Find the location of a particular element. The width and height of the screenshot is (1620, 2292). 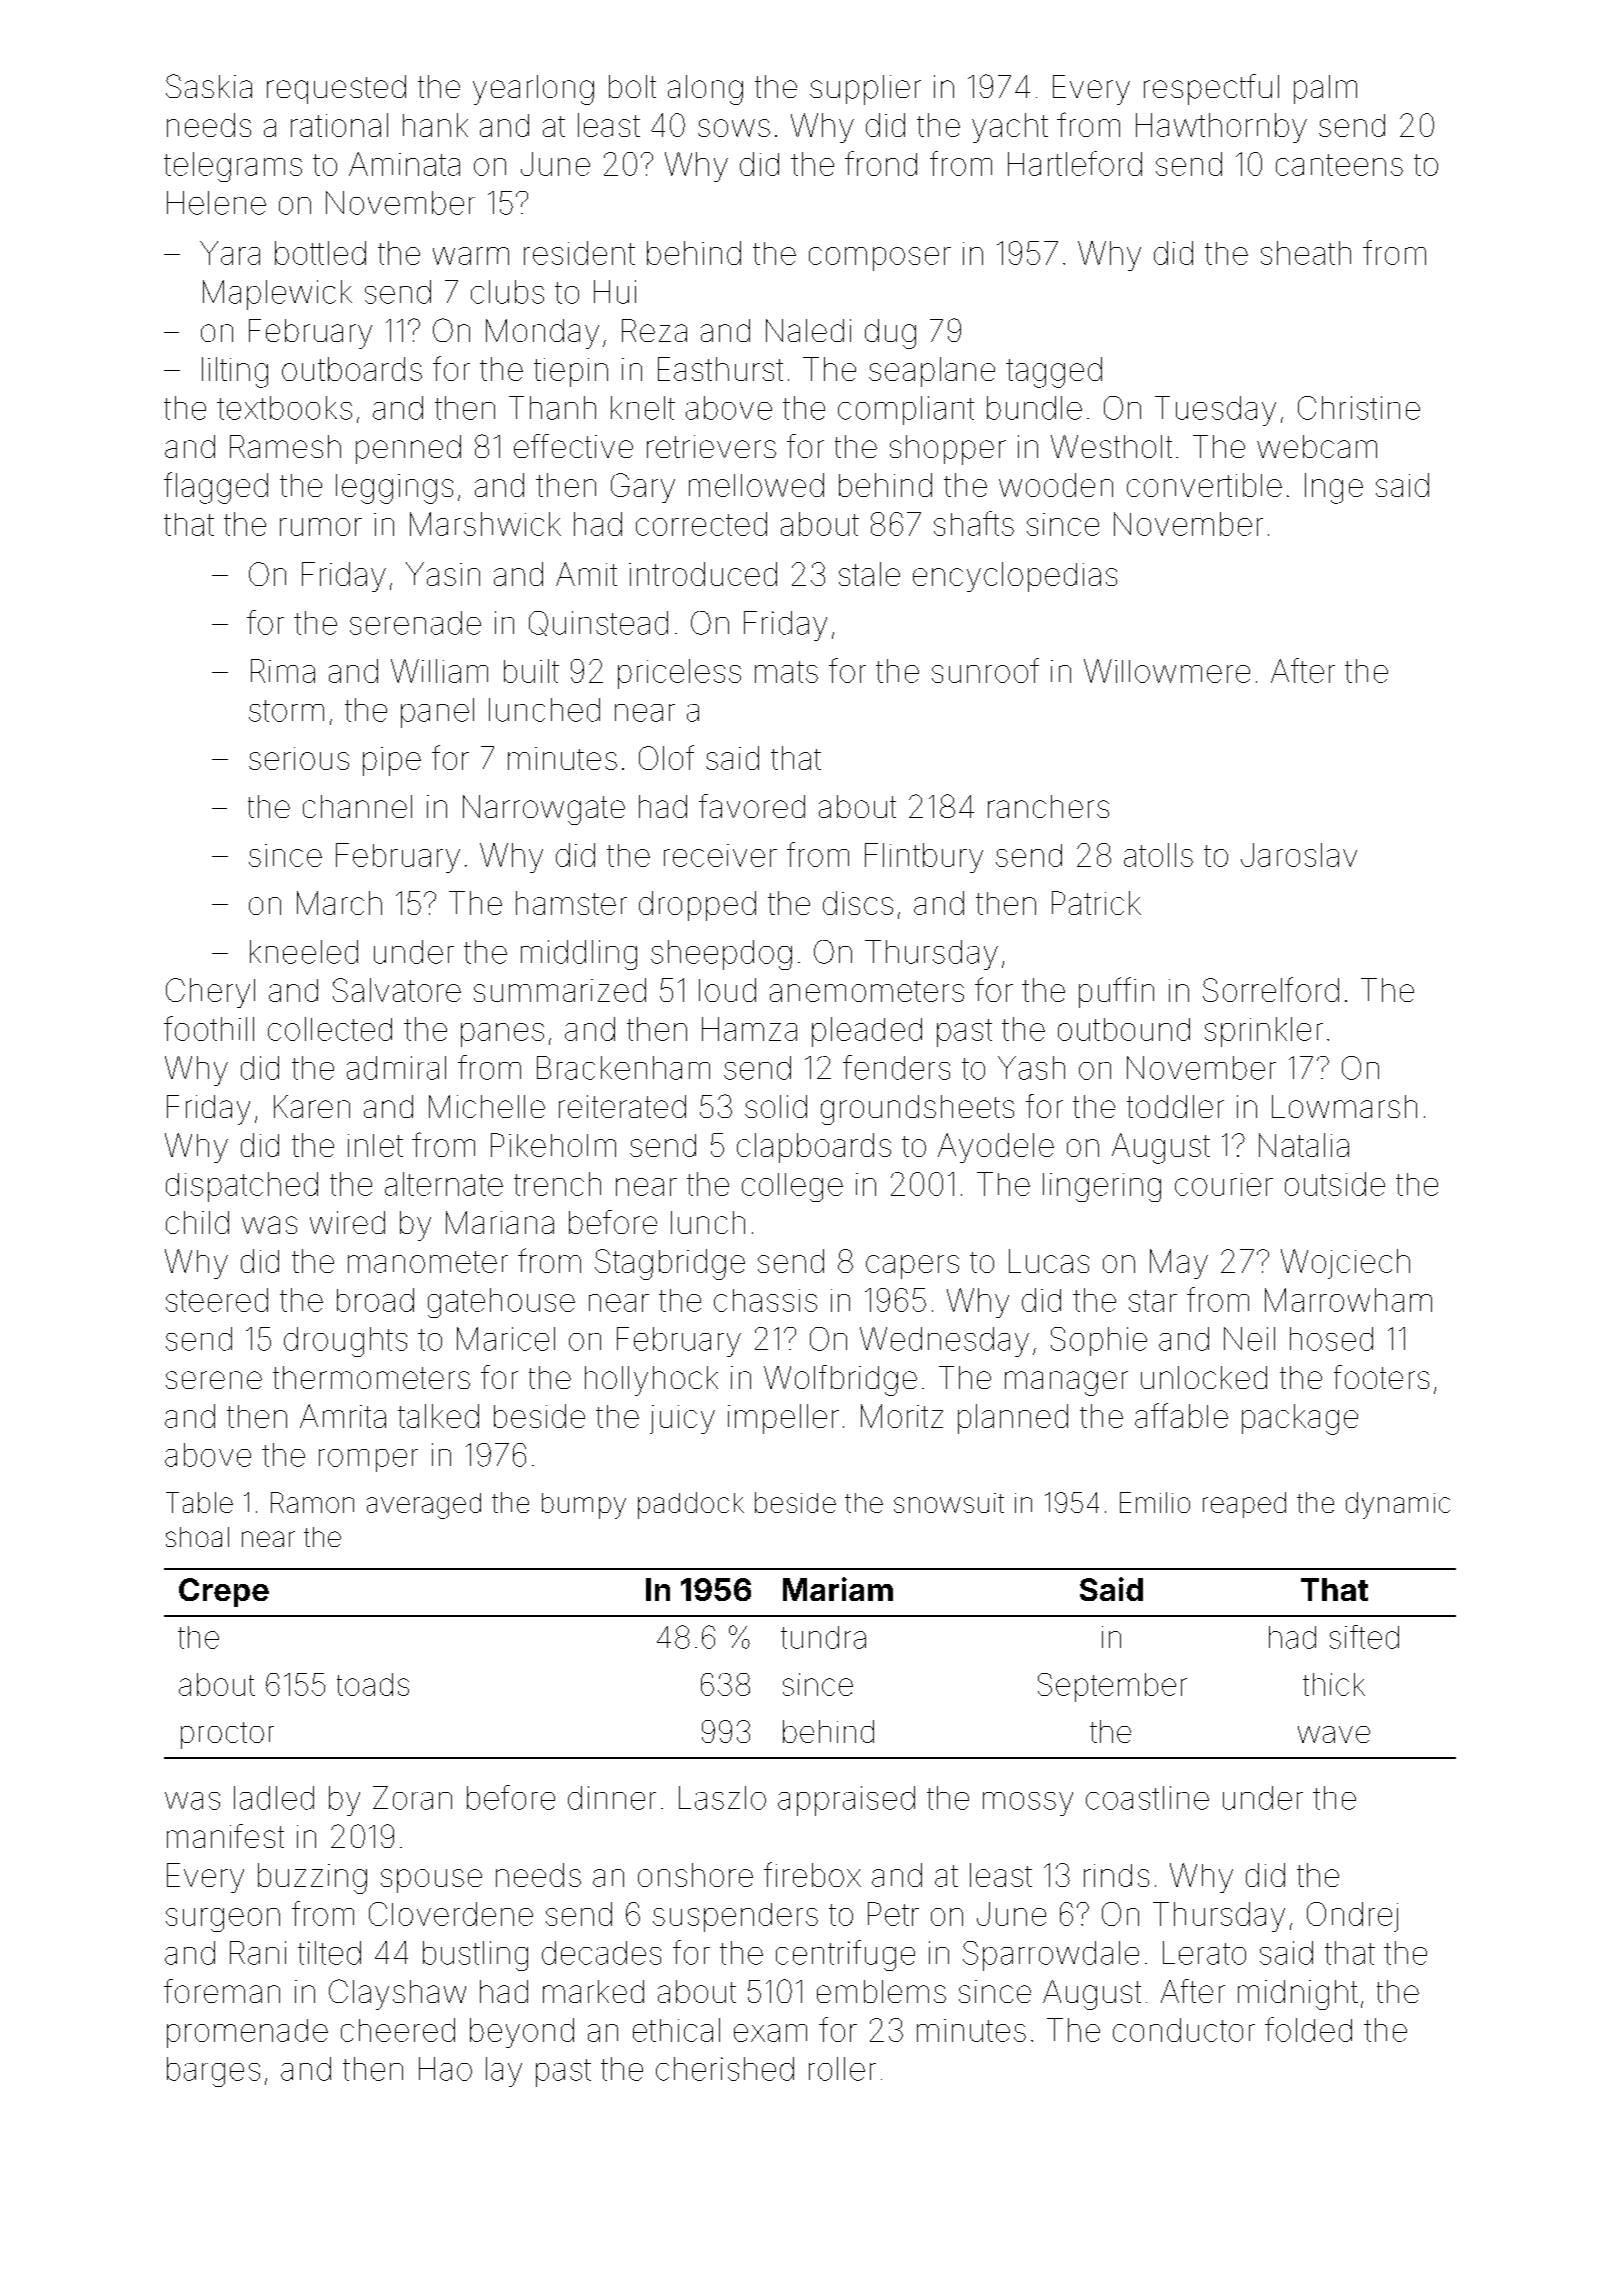

Willowmere is located at coordinates (1167, 671).
